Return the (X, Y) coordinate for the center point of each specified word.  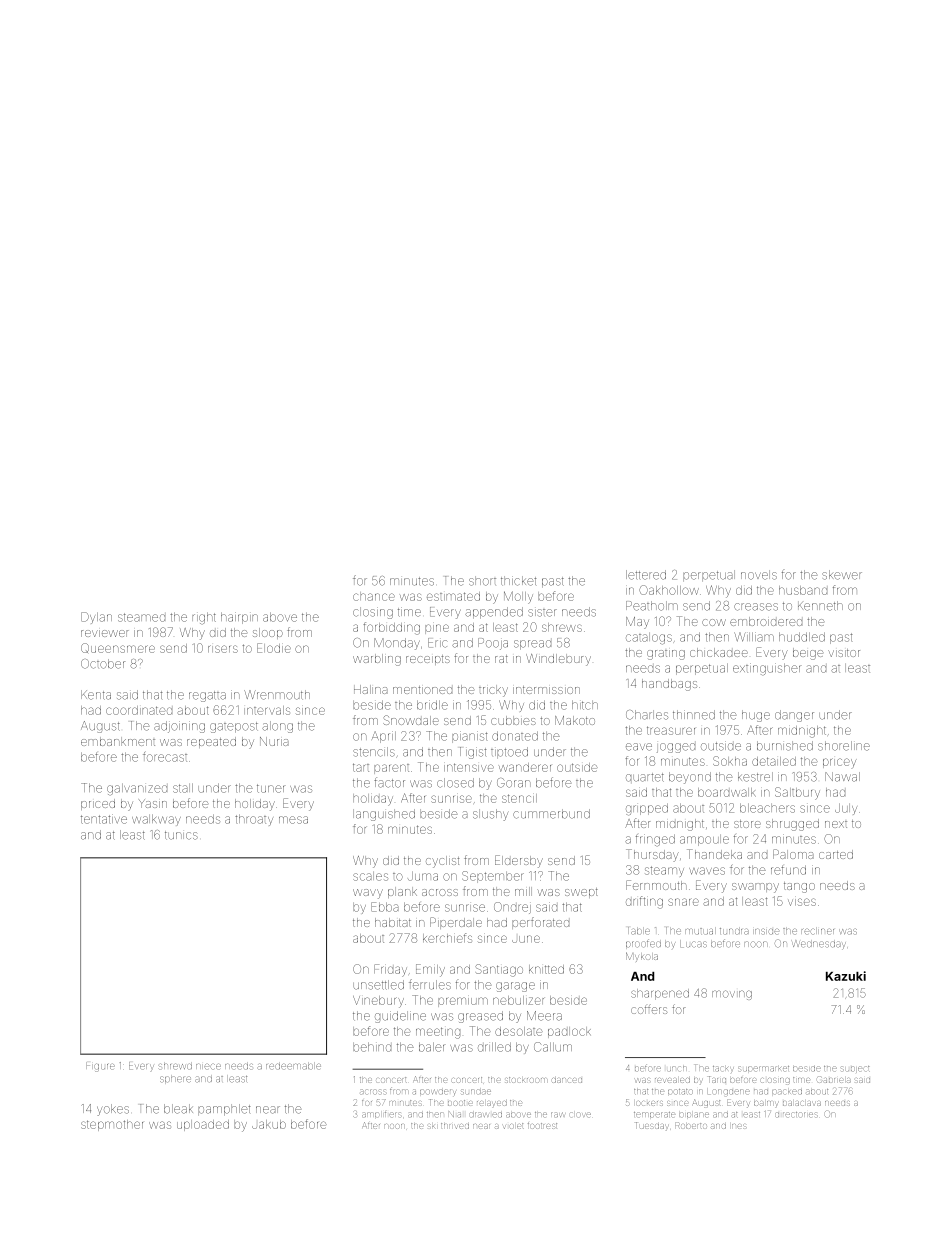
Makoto (575, 720)
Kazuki (846, 976)
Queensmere (118, 648)
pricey (840, 763)
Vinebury (378, 1002)
